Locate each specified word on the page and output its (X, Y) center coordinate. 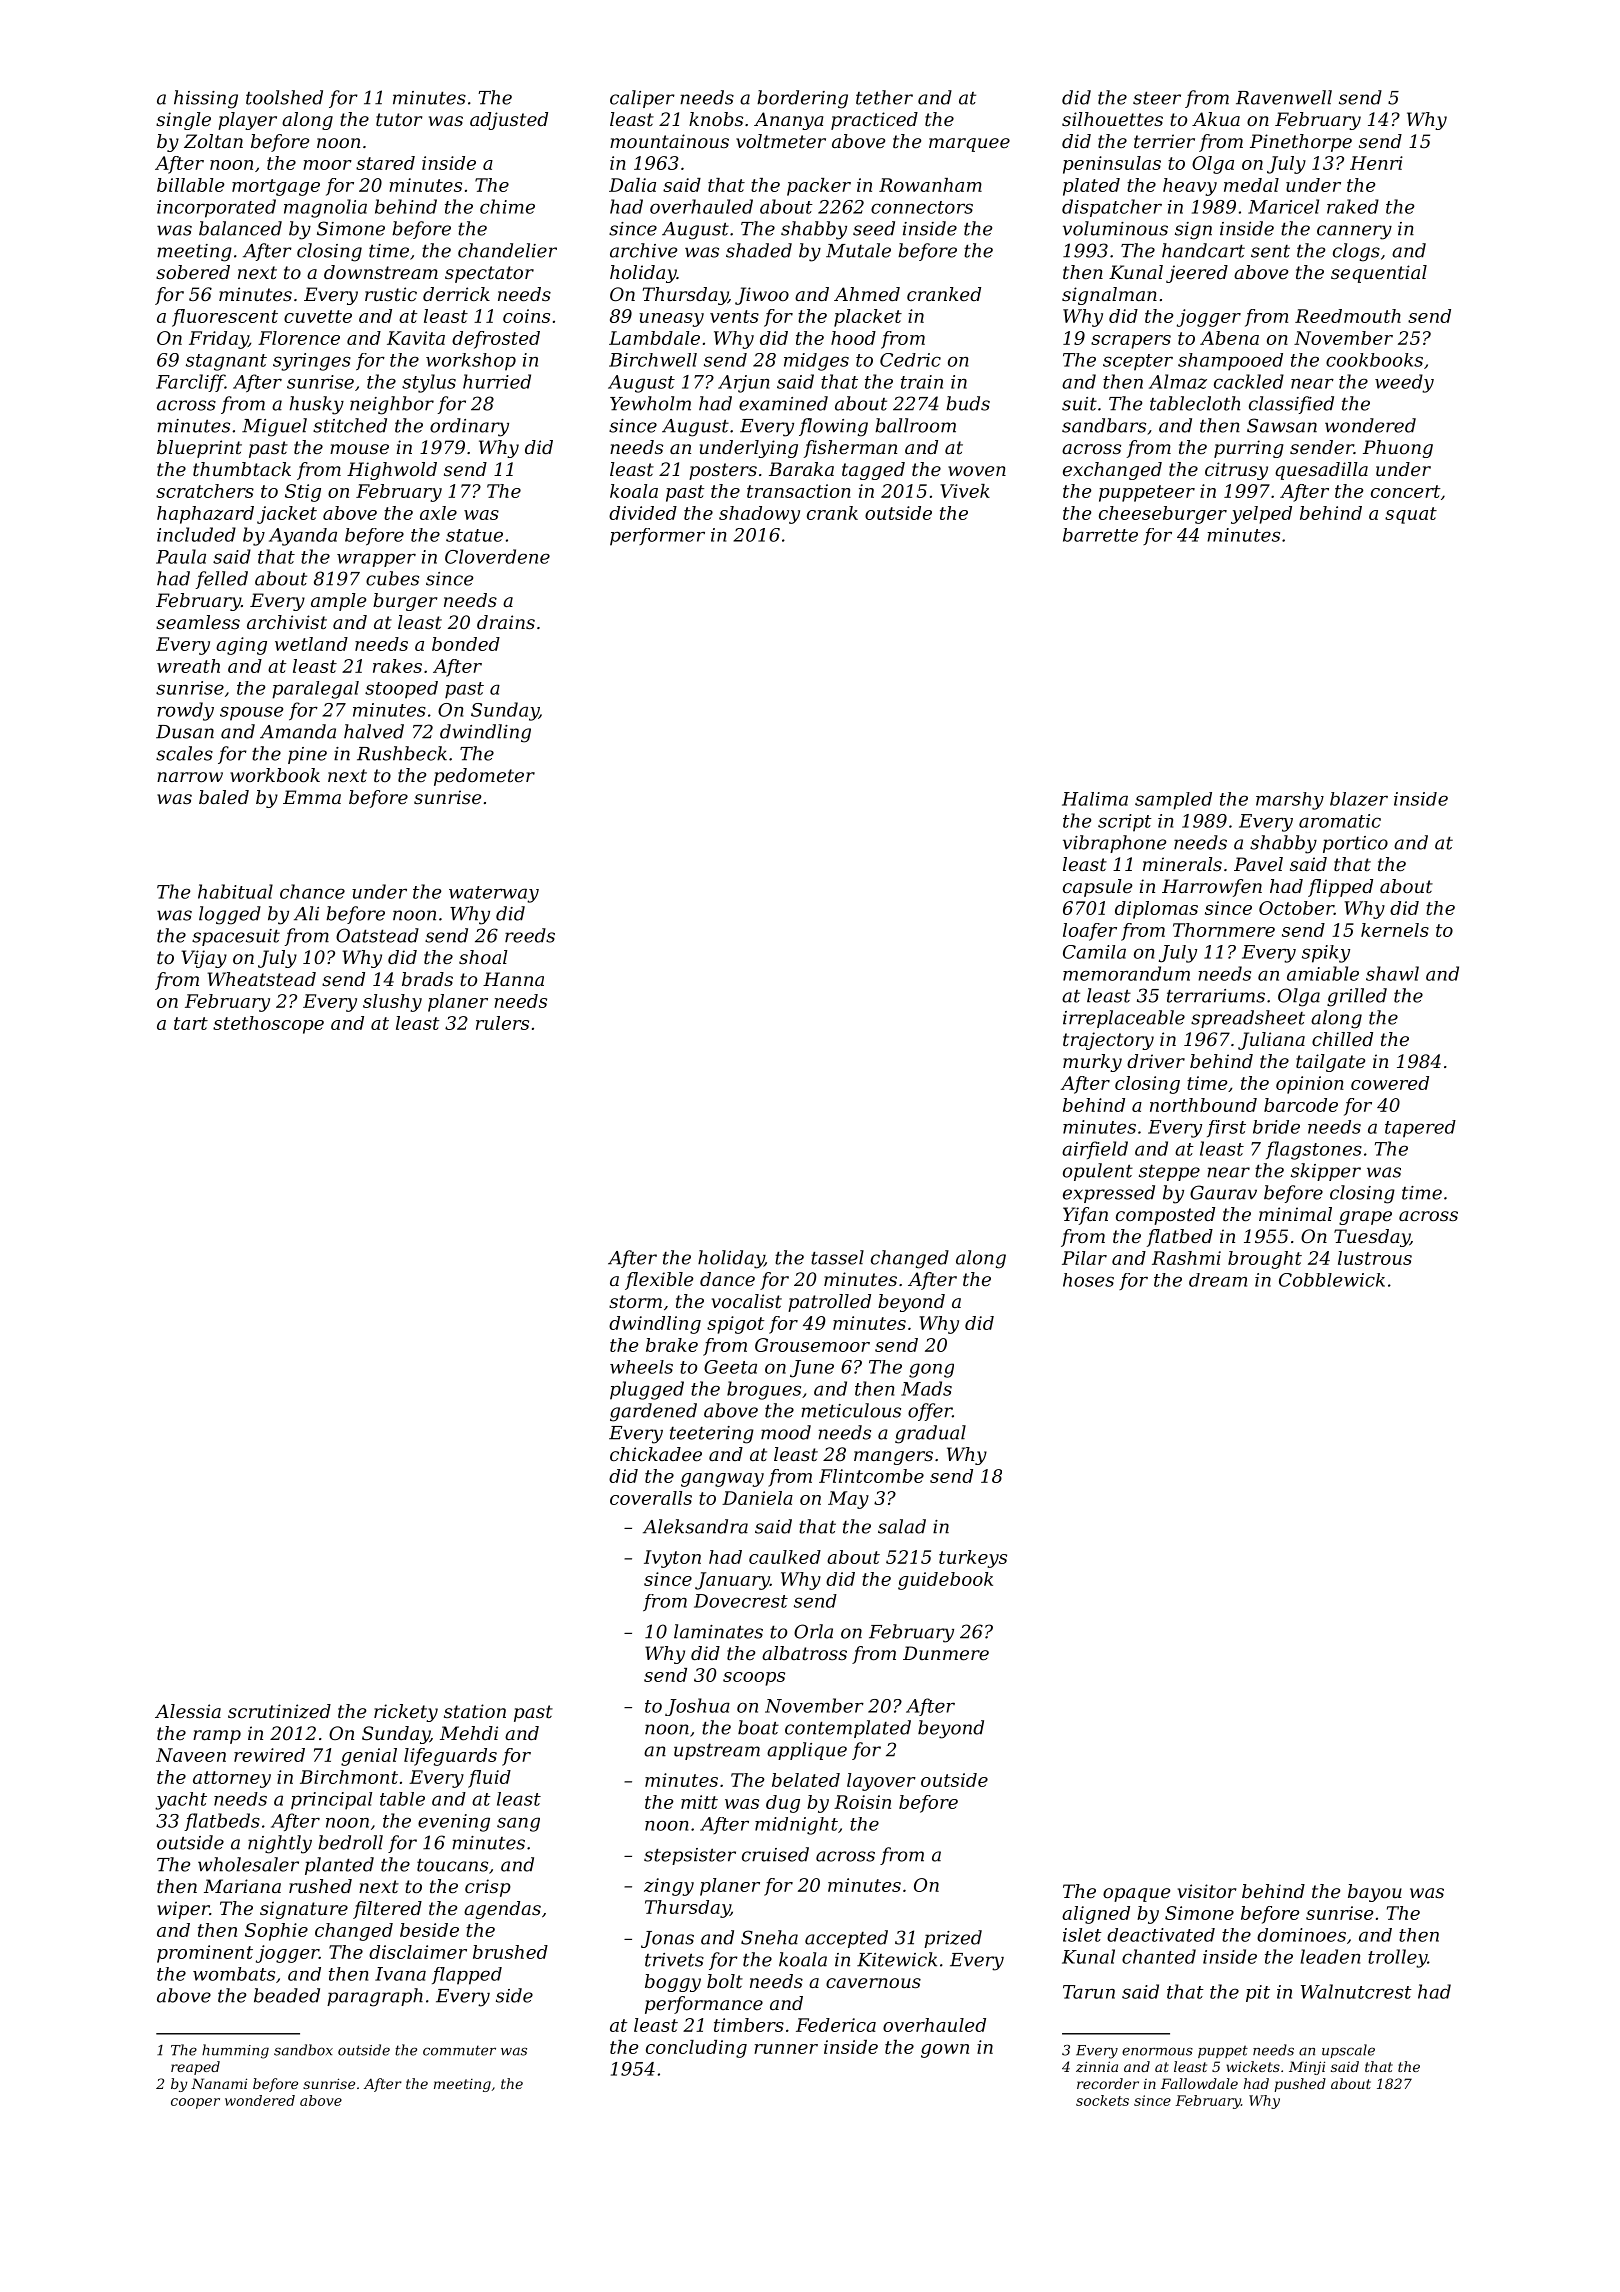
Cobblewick (1332, 1280)
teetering (712, 1435)
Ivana (400, 1974)
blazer (1359, 799)
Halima (1095, 799)
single (183, 121)
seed (874, 228)
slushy (392, 1003)
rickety (406, 1713)
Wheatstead (261, 979)
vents (734, 316)
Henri (1376, 163)
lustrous (1375, 1258)
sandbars (1104, 425)
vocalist (747, 1301)
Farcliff (190, 383)
